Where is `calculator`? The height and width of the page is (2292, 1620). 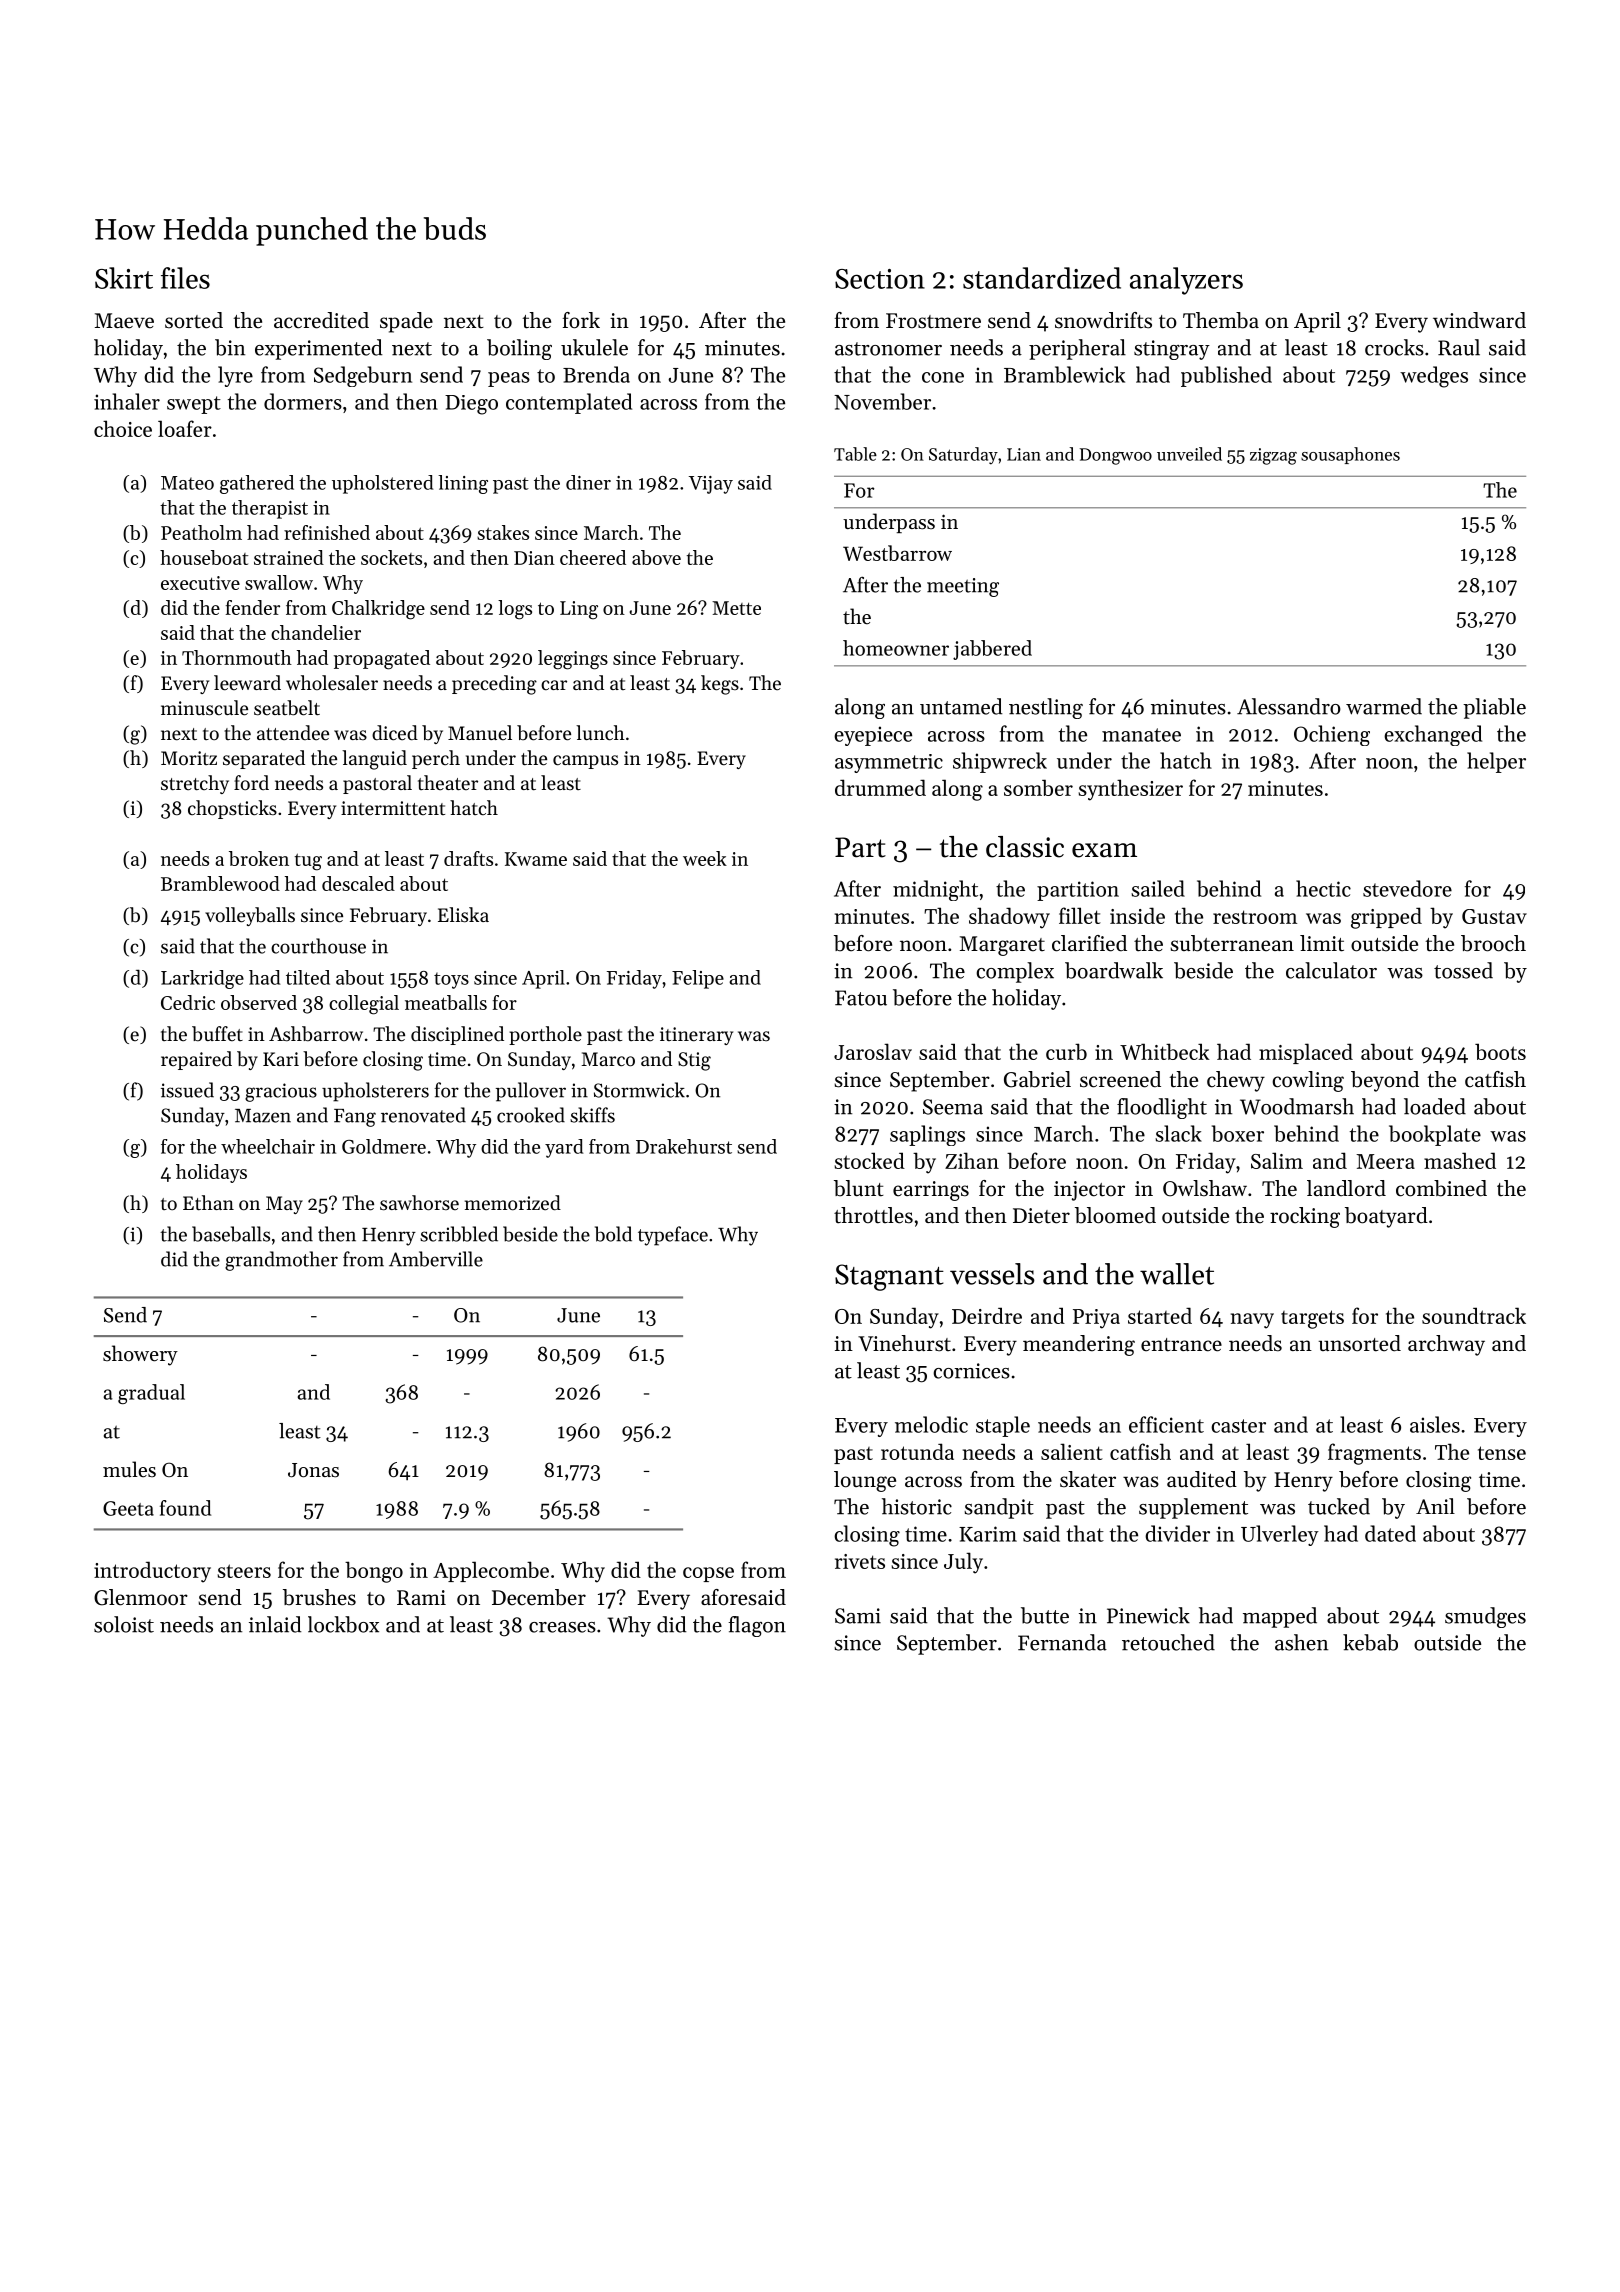
calculator is located at coordinates (1331, 970).
